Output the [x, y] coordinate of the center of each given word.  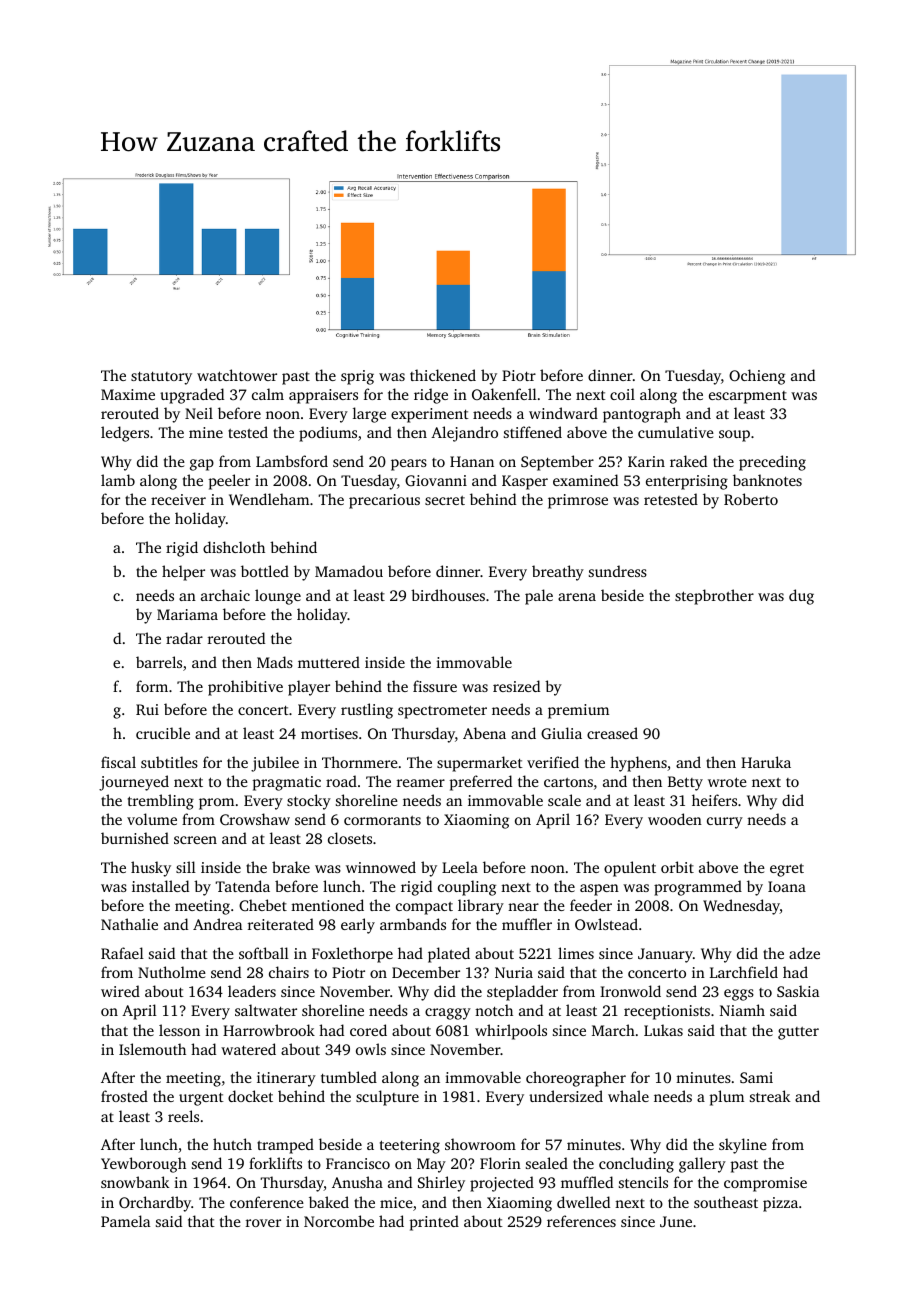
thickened [443, 375]
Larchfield [744, 972]
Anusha [357, 1182]
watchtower [237, 375]
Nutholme [172, 972]
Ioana [787, 886]
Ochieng [757, 377]
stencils [643, 1182]
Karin [646, 461]
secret [445, 500]
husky [151, 869]
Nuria [514, 972]
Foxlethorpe [352, 955]
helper [183, 573]
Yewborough [143, 1165]
